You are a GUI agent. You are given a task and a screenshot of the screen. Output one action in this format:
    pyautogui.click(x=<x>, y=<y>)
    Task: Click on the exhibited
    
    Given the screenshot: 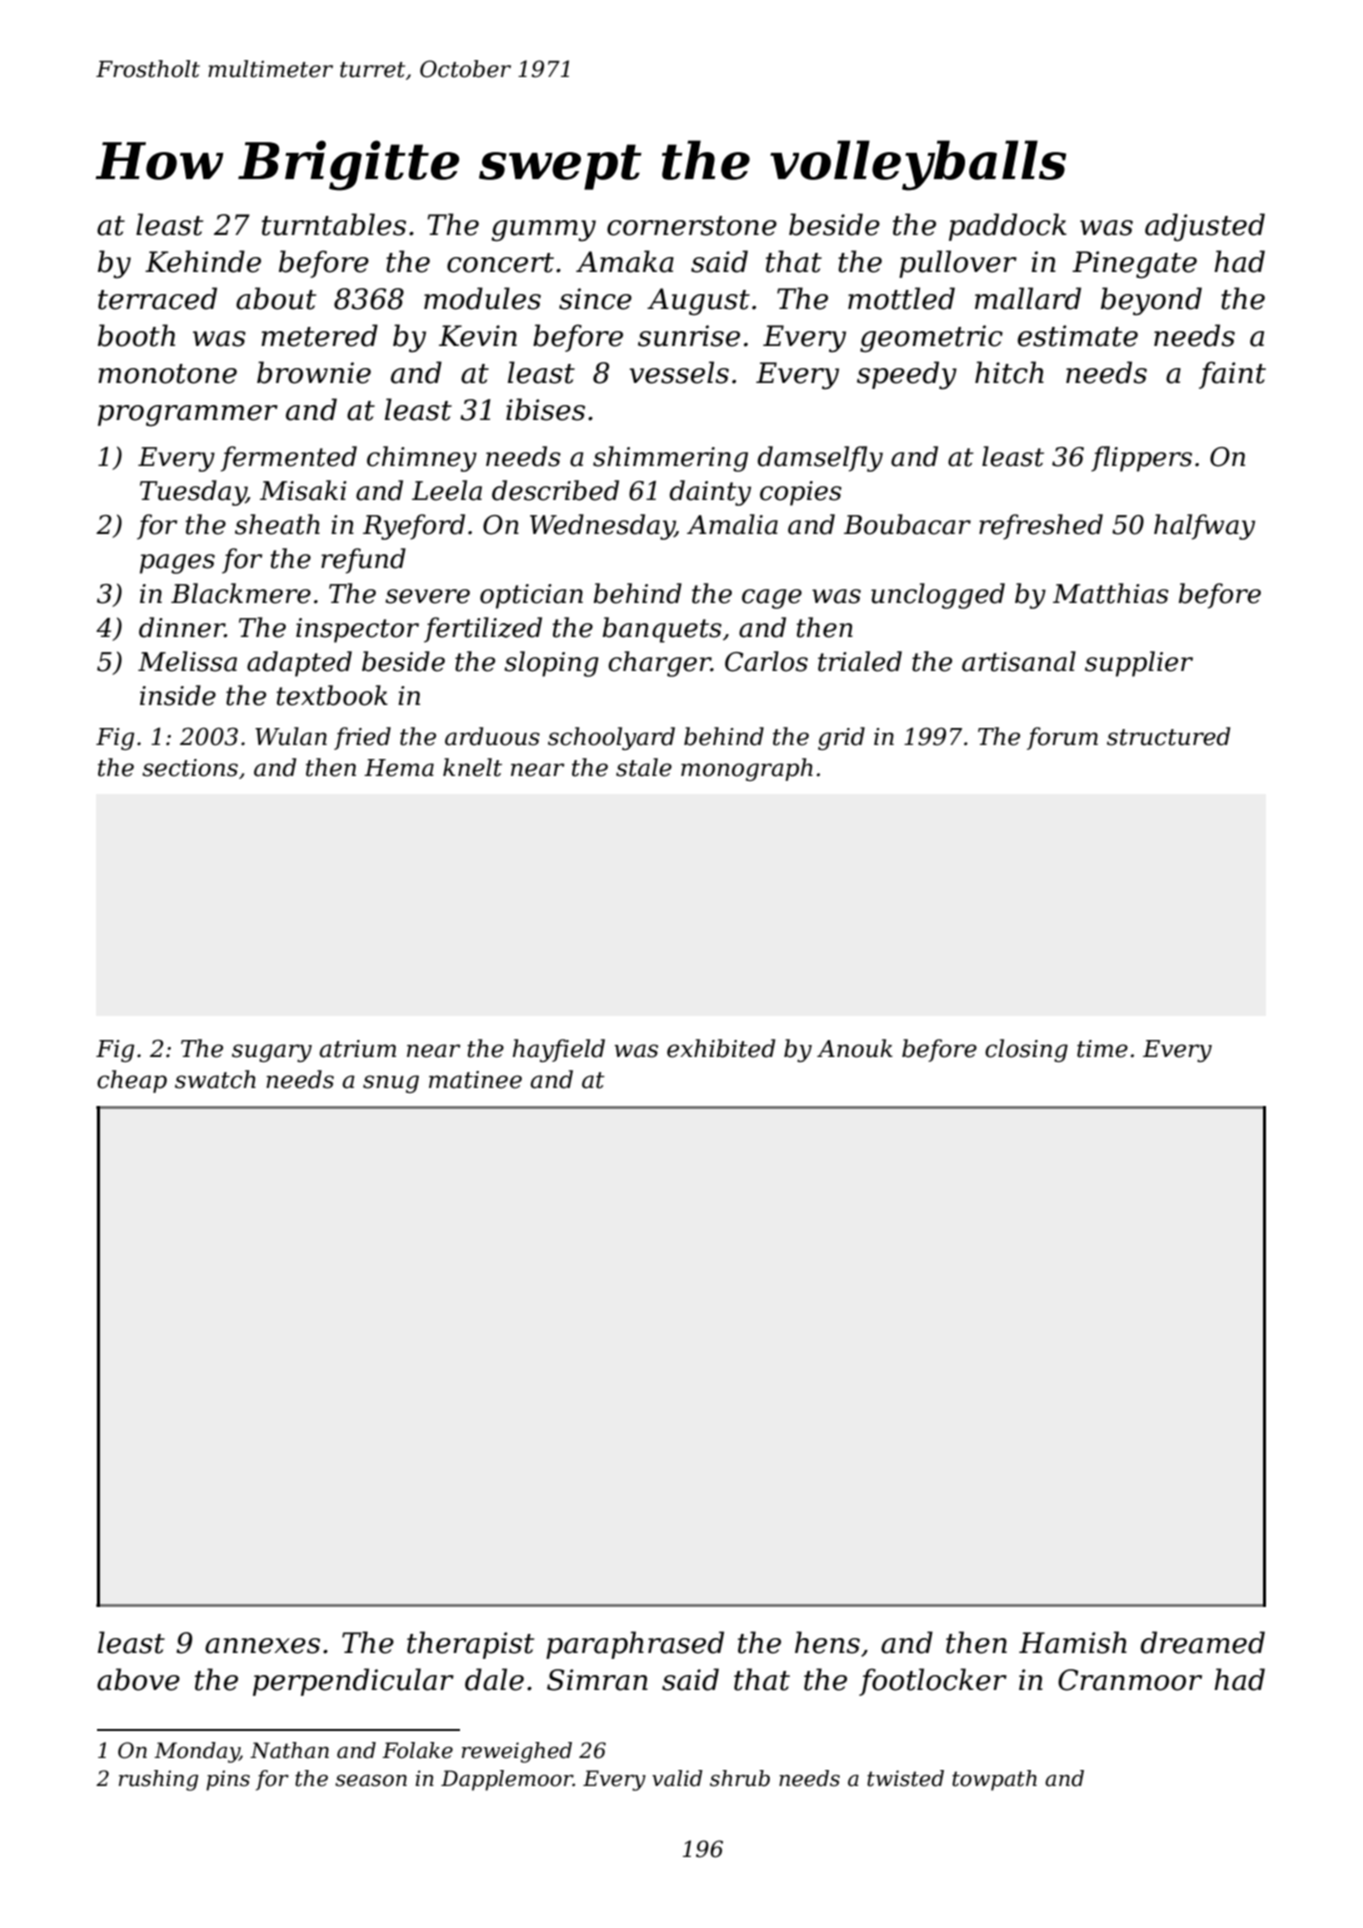 What is the action you would take?
    pyautogui.click(x=721, y=1048)
